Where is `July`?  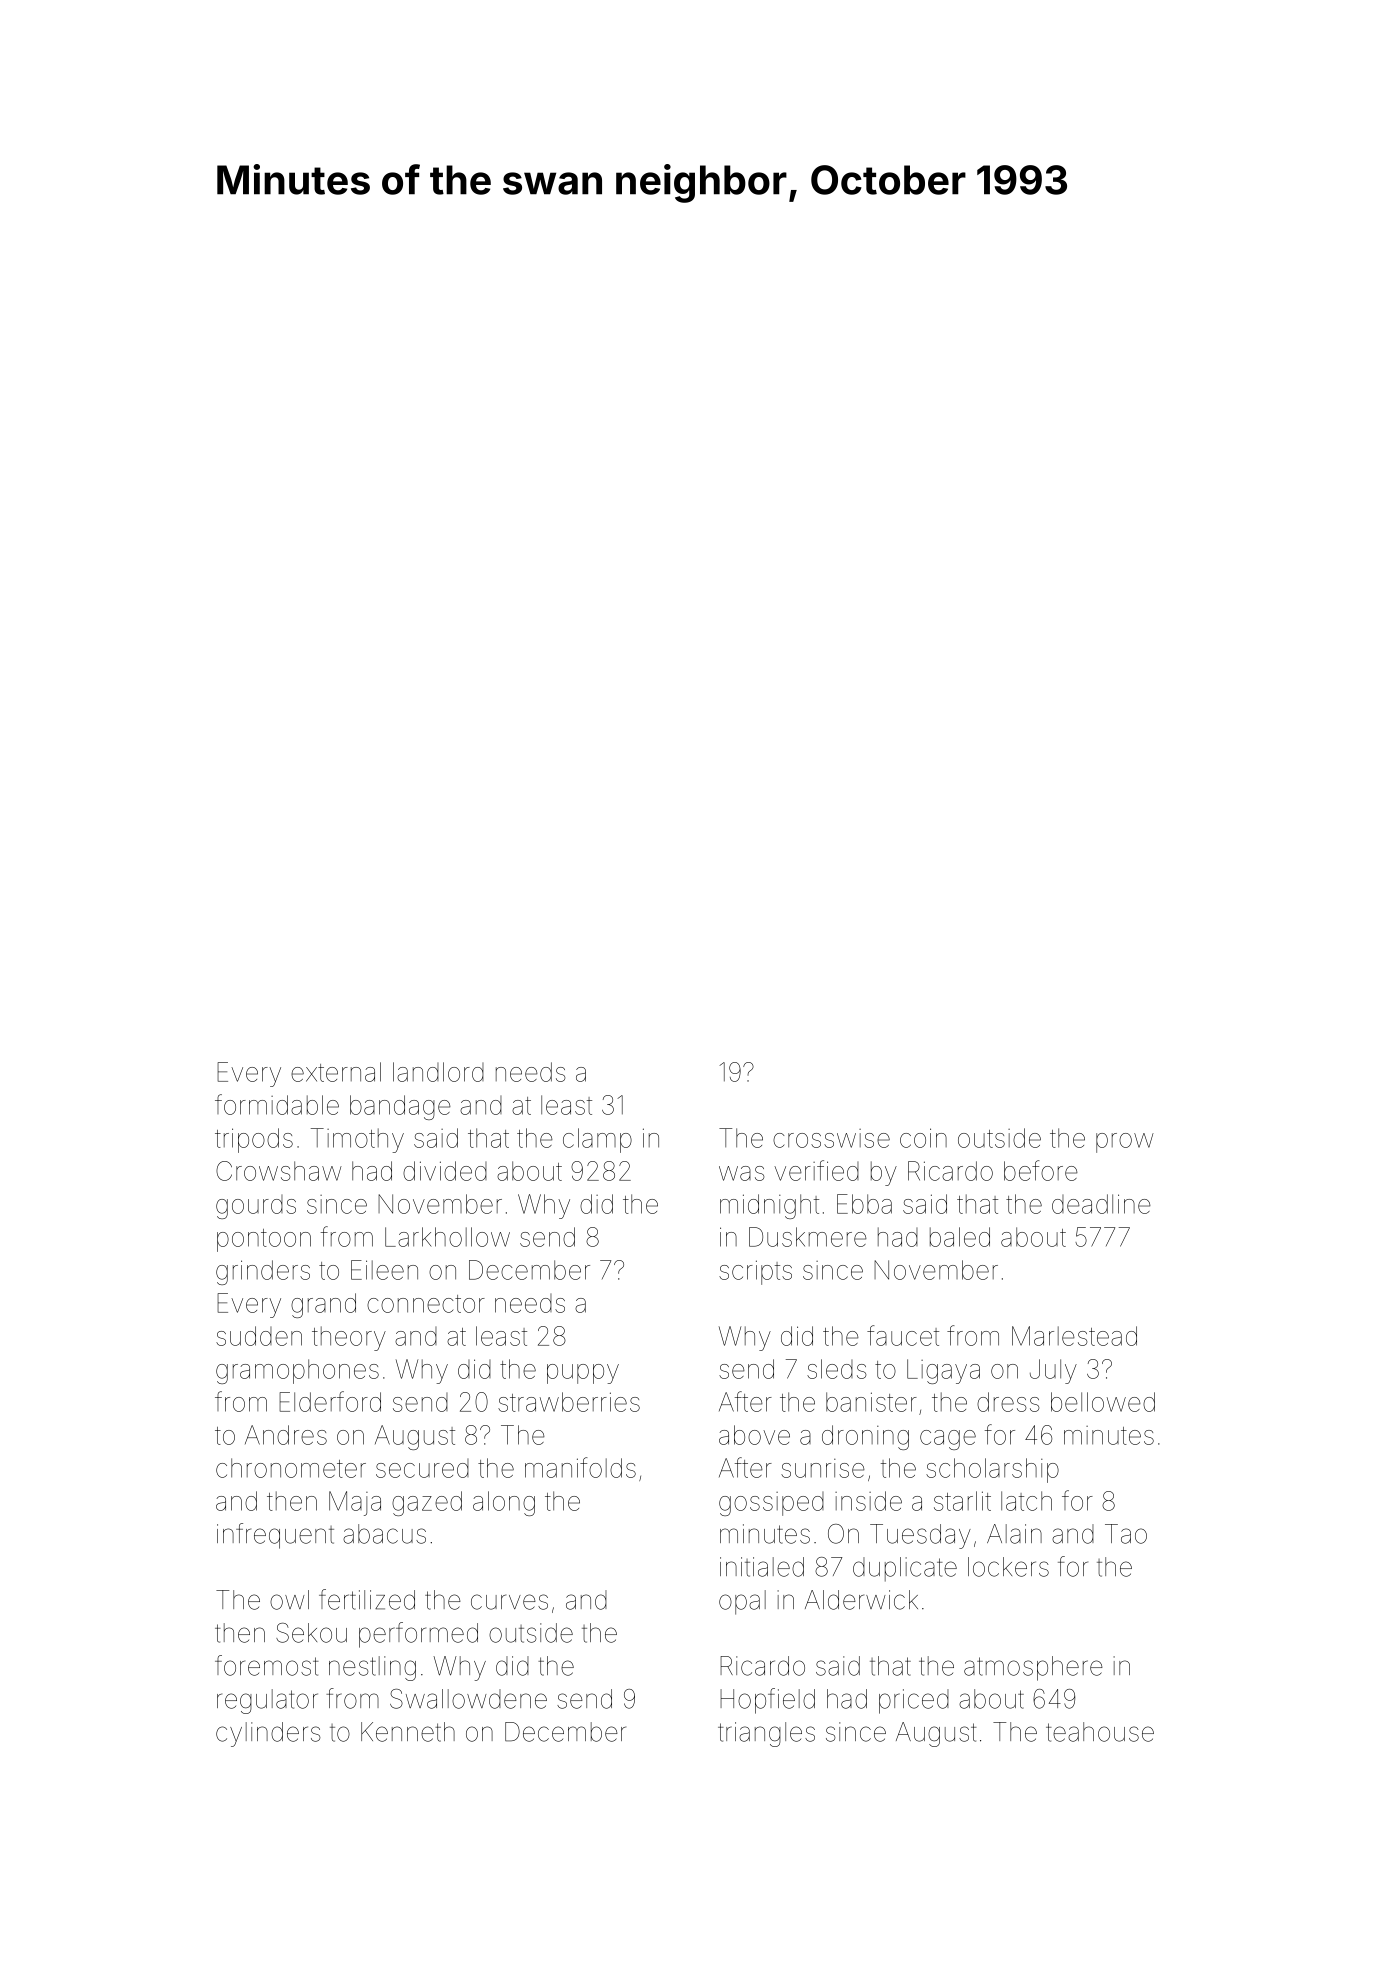
July is located at coordinates (1053, 1371).
